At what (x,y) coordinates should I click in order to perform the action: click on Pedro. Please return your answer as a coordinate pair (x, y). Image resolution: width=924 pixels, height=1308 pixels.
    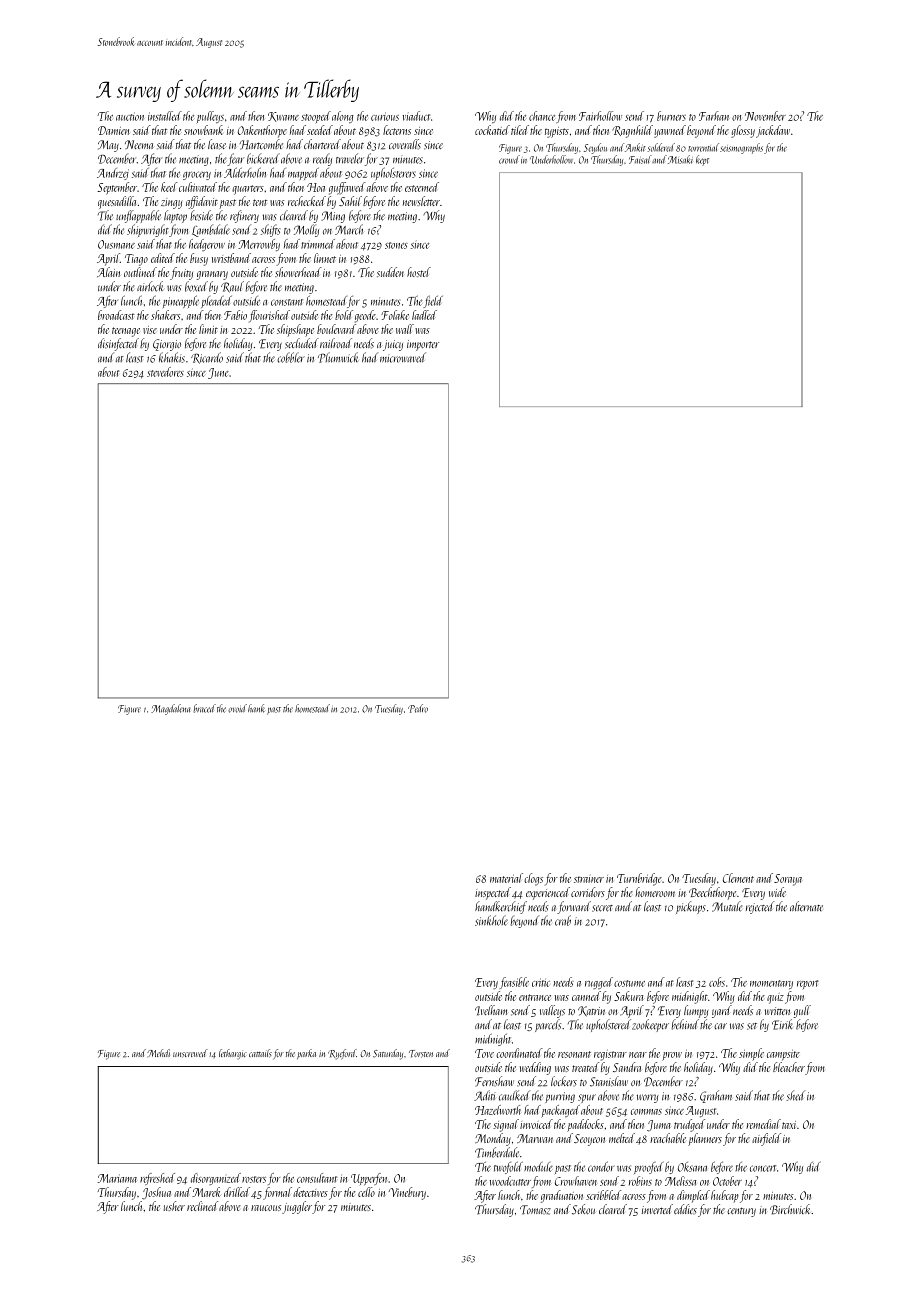
    Looking at the image, I should click on (418, 708).
